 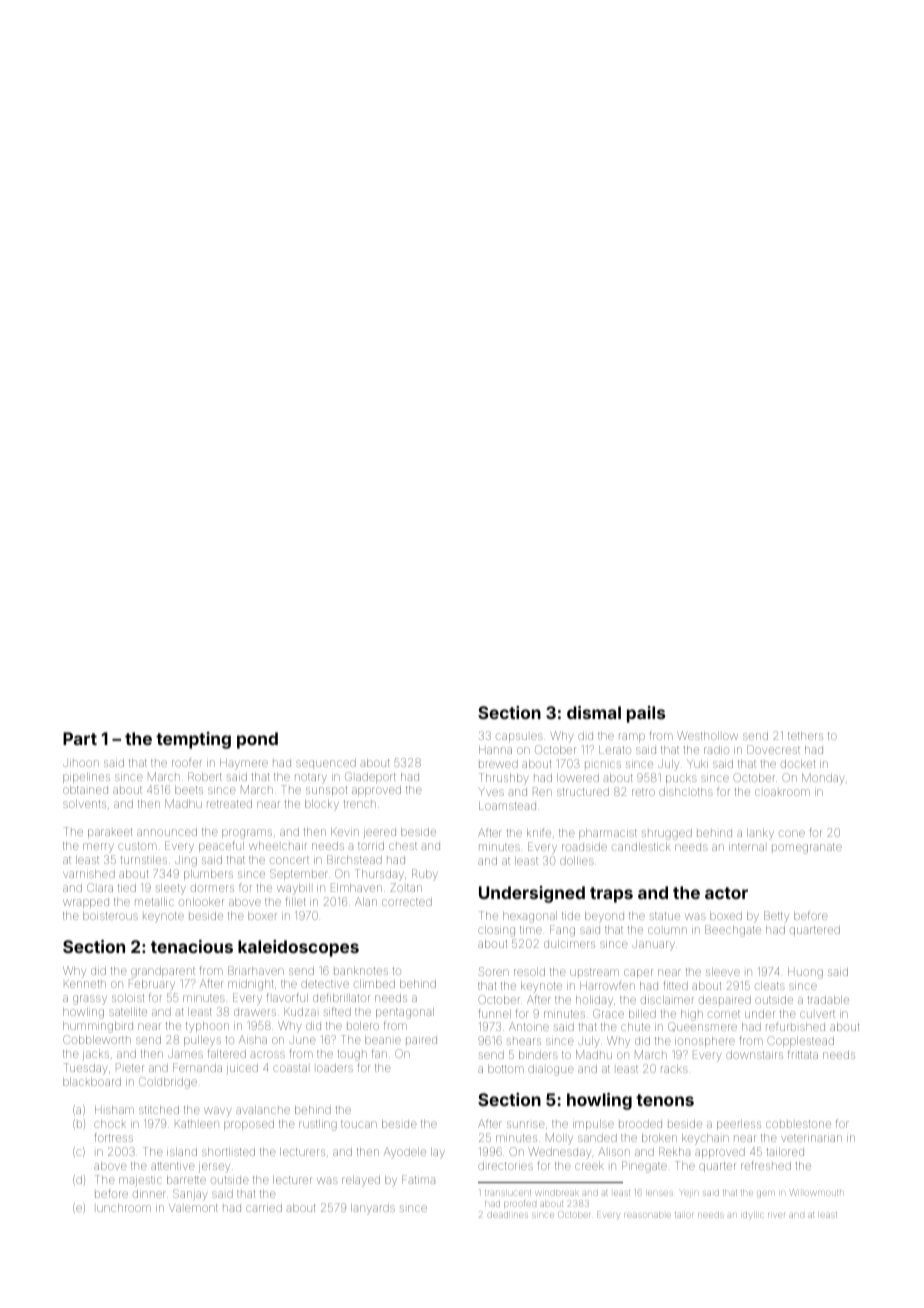 What do you see at coordinates (594, 712) in the screenshot?
I see `dismal` at bounding box center [594, 712].
